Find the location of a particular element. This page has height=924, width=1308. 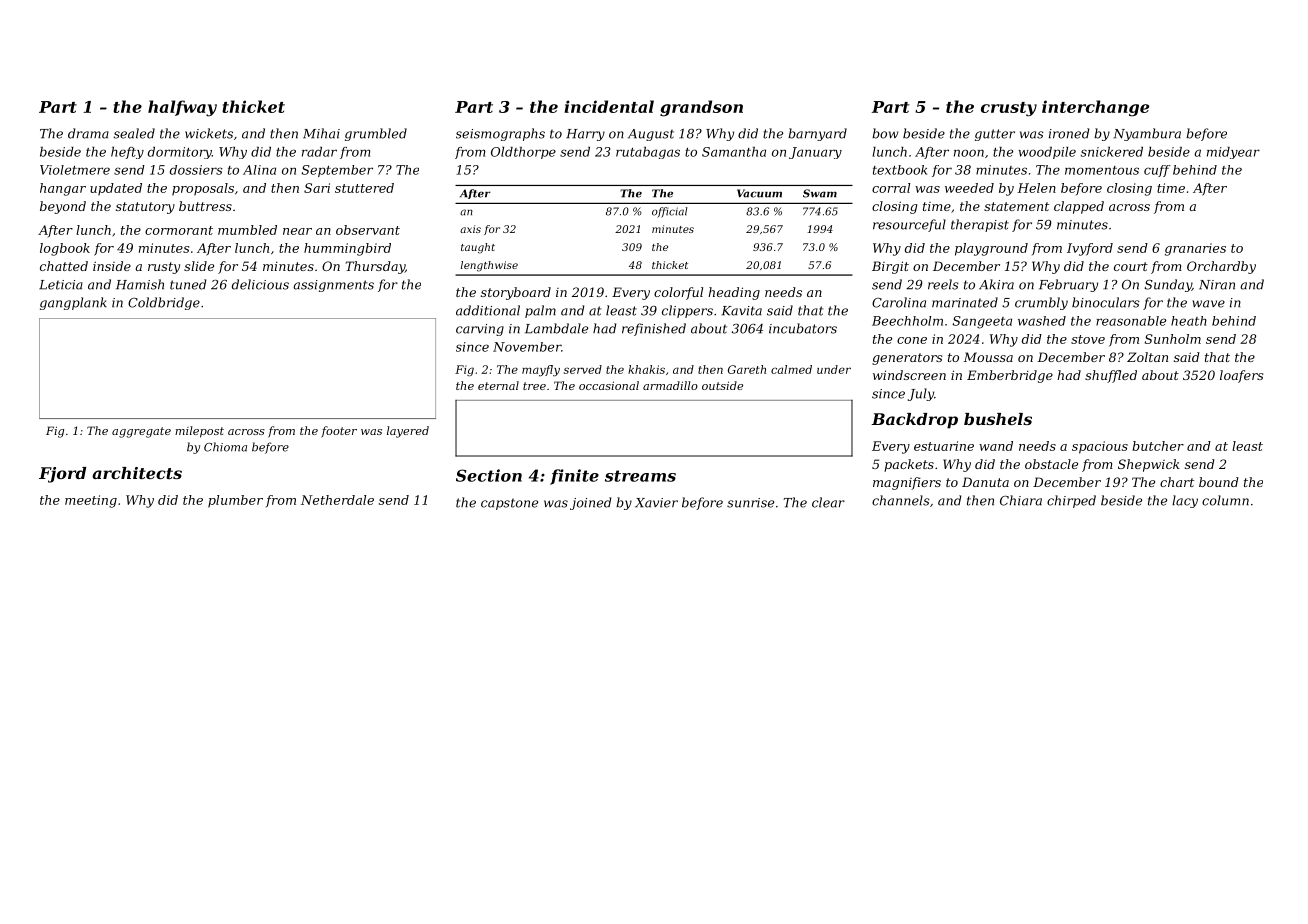

grandson is located at coordinates (701, 108).
